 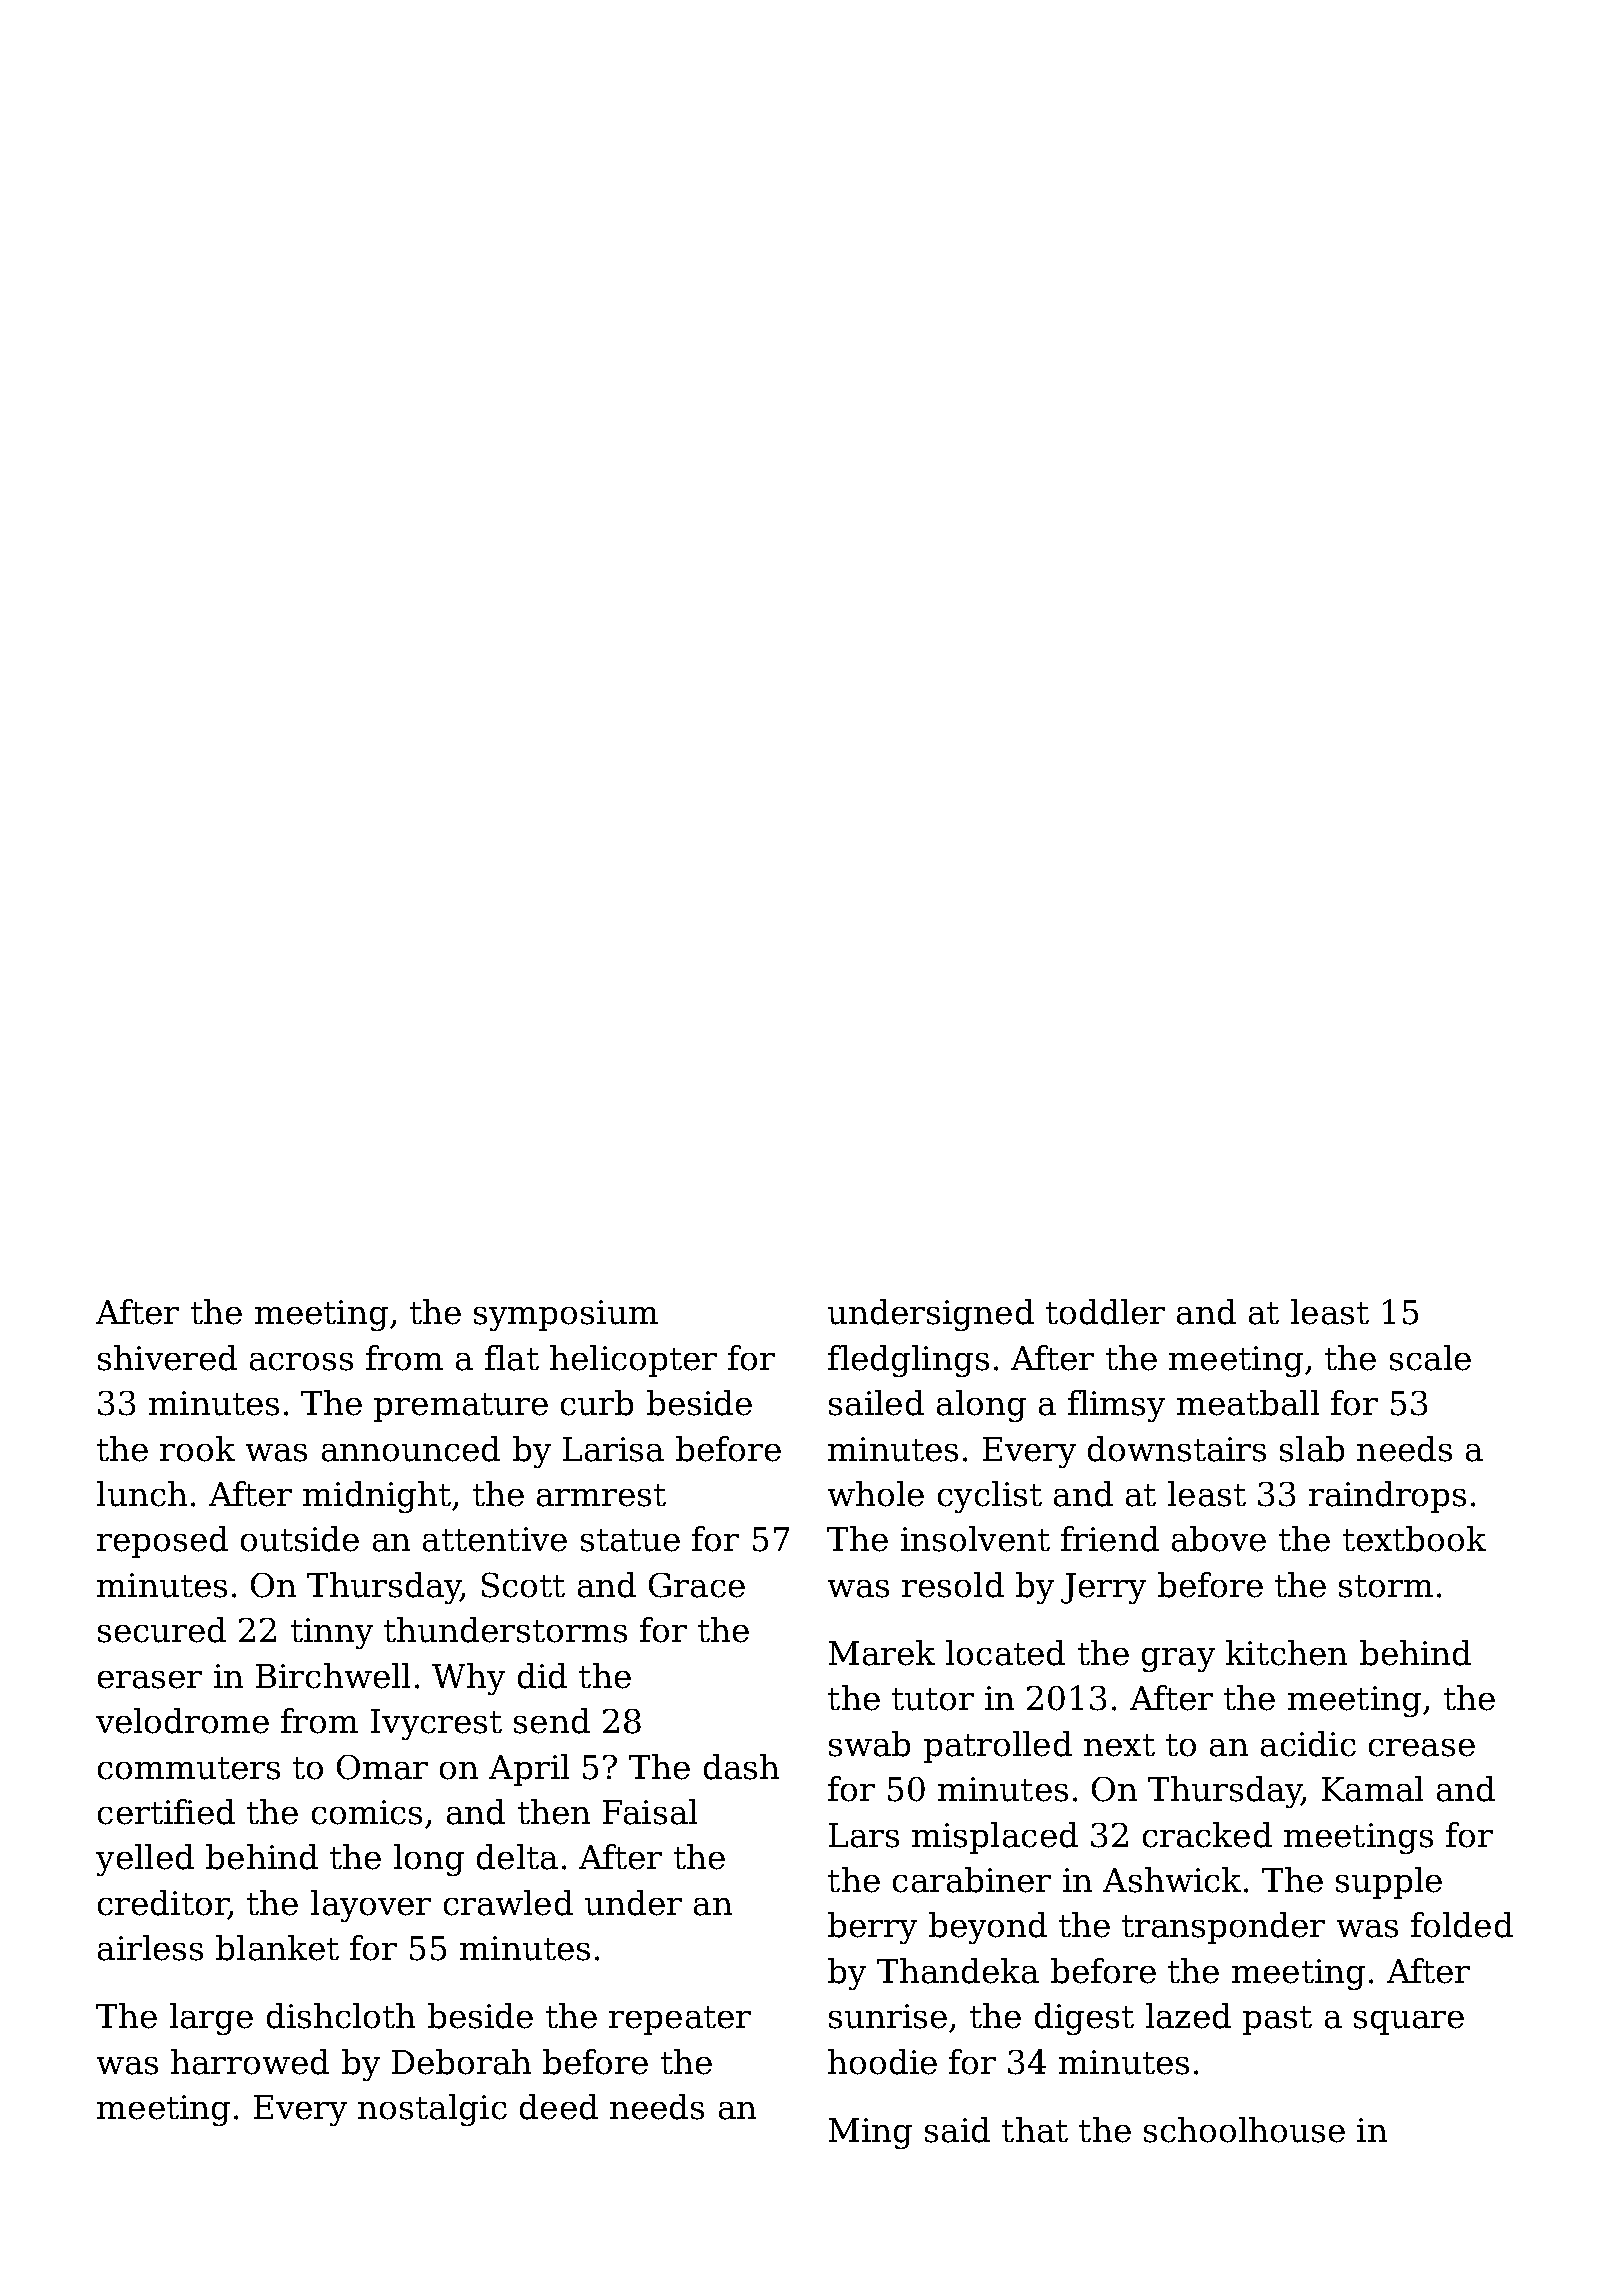 What do you see at coordinates (1172, 1880) in the screenshot?
I see `Ashwick` at bounding box center [1172, 1880].
